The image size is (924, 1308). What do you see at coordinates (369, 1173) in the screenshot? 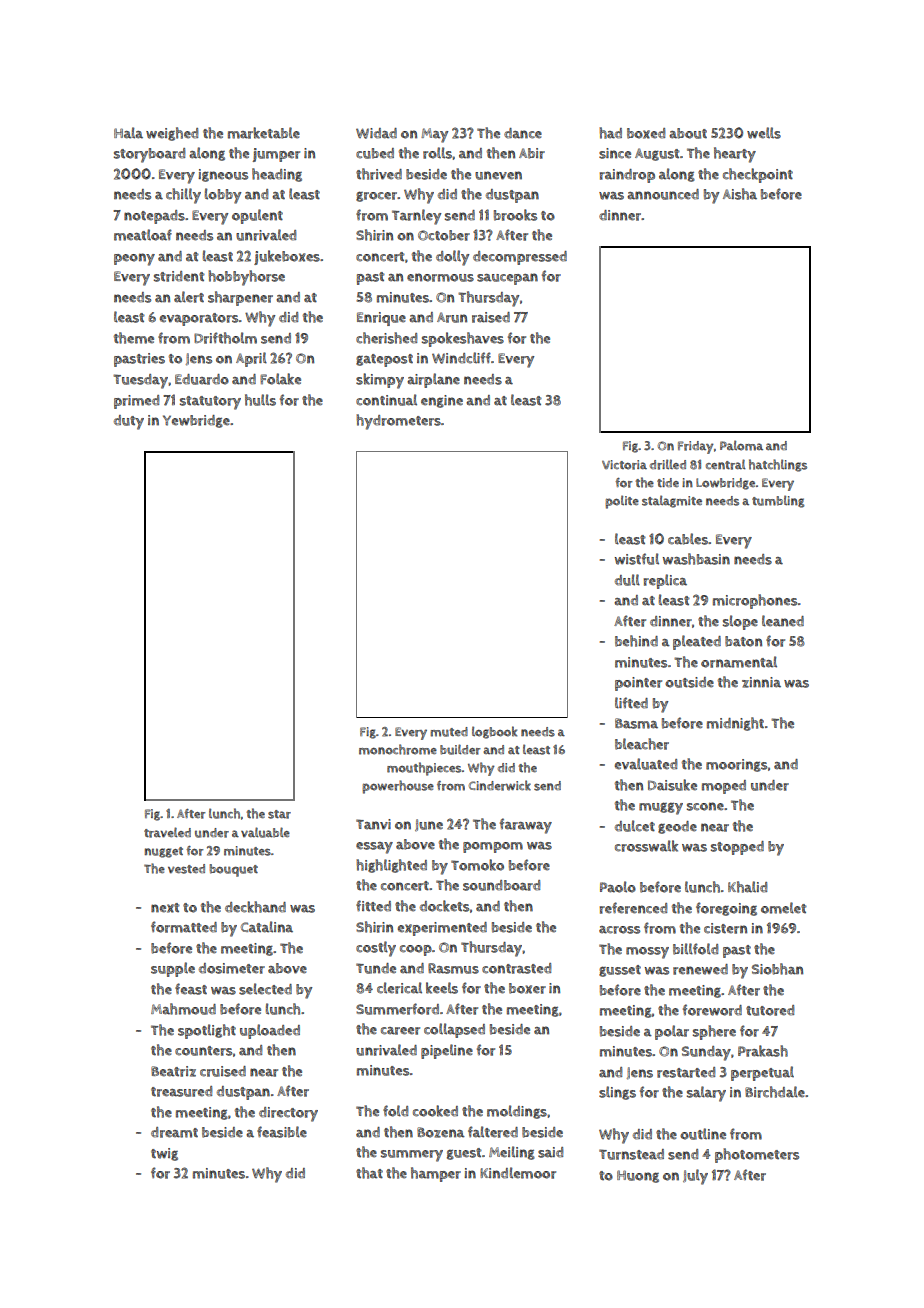
I see `that` at bounding box center [369, 1173].
